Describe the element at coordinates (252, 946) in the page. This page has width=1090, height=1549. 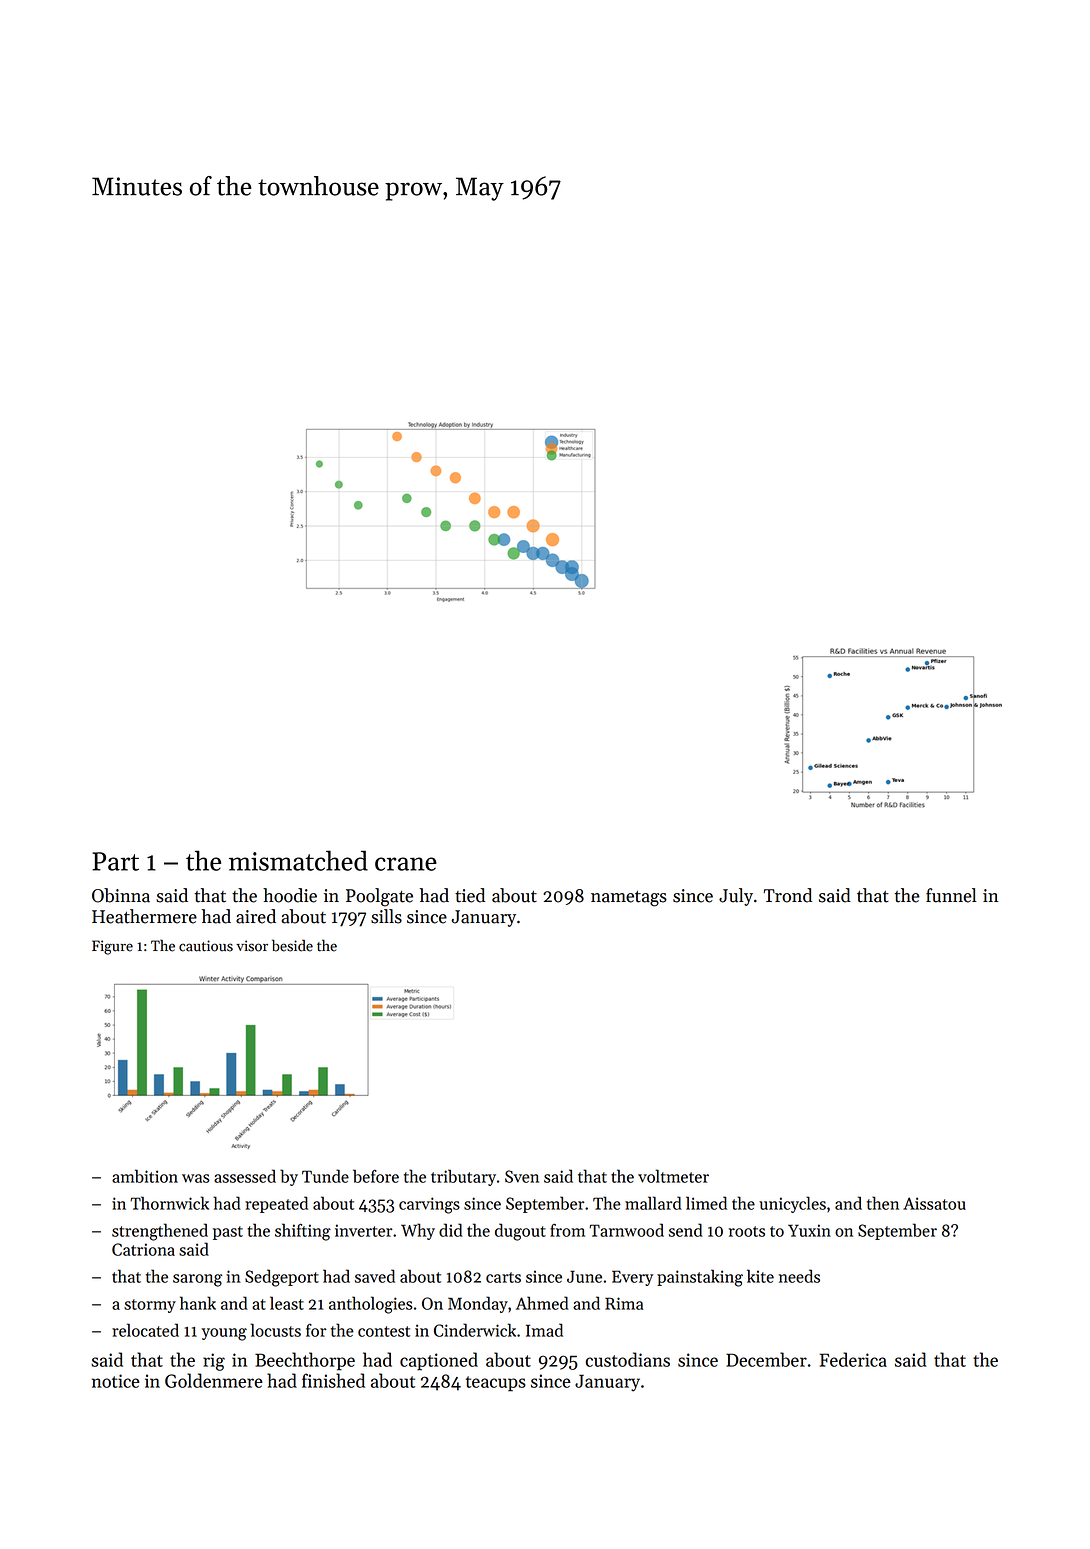
I see `visor` at that location.
